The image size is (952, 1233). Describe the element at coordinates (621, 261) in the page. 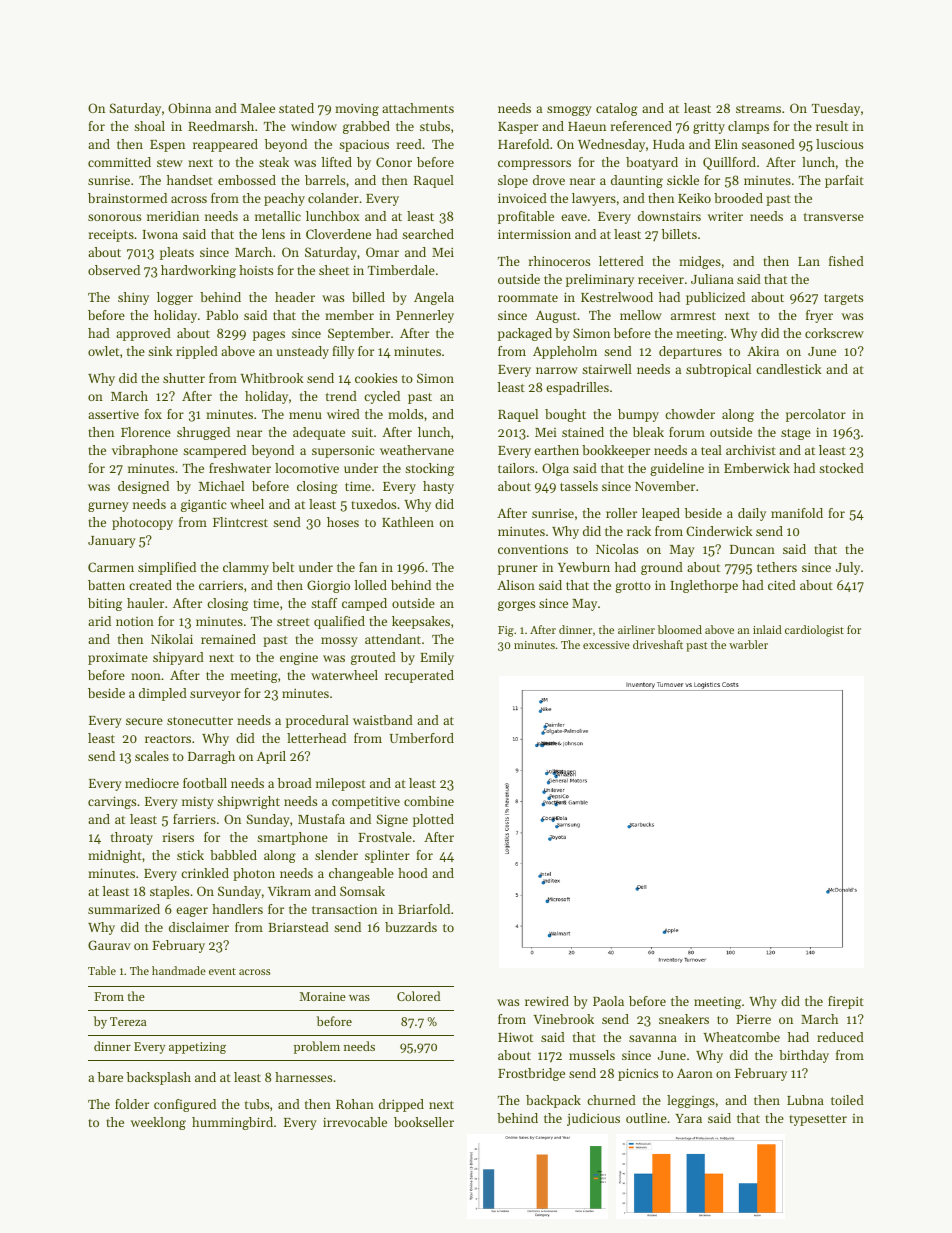

I see `lettered` at that location.
